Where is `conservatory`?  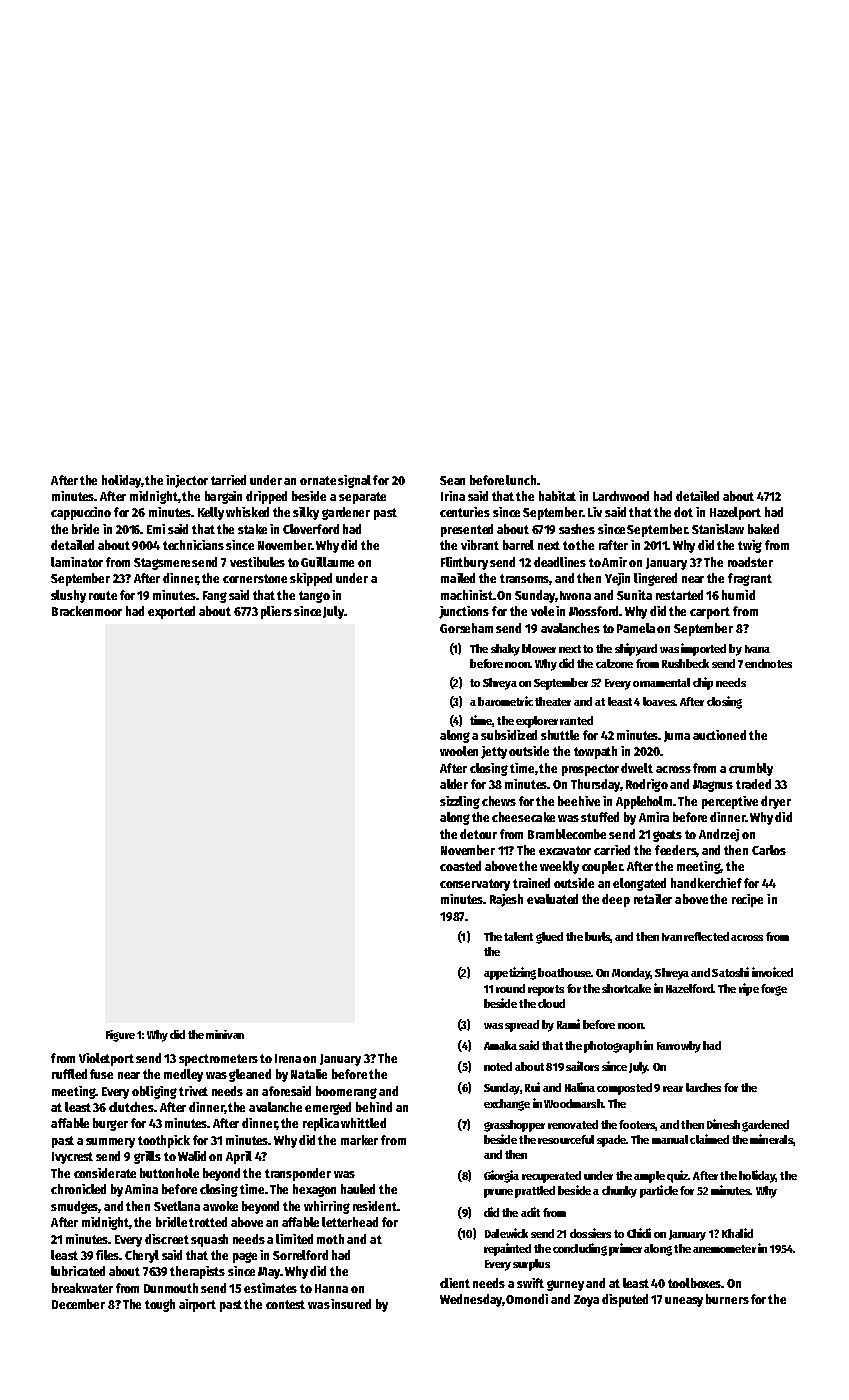 conservatory is located at coordinates (475, 885).
